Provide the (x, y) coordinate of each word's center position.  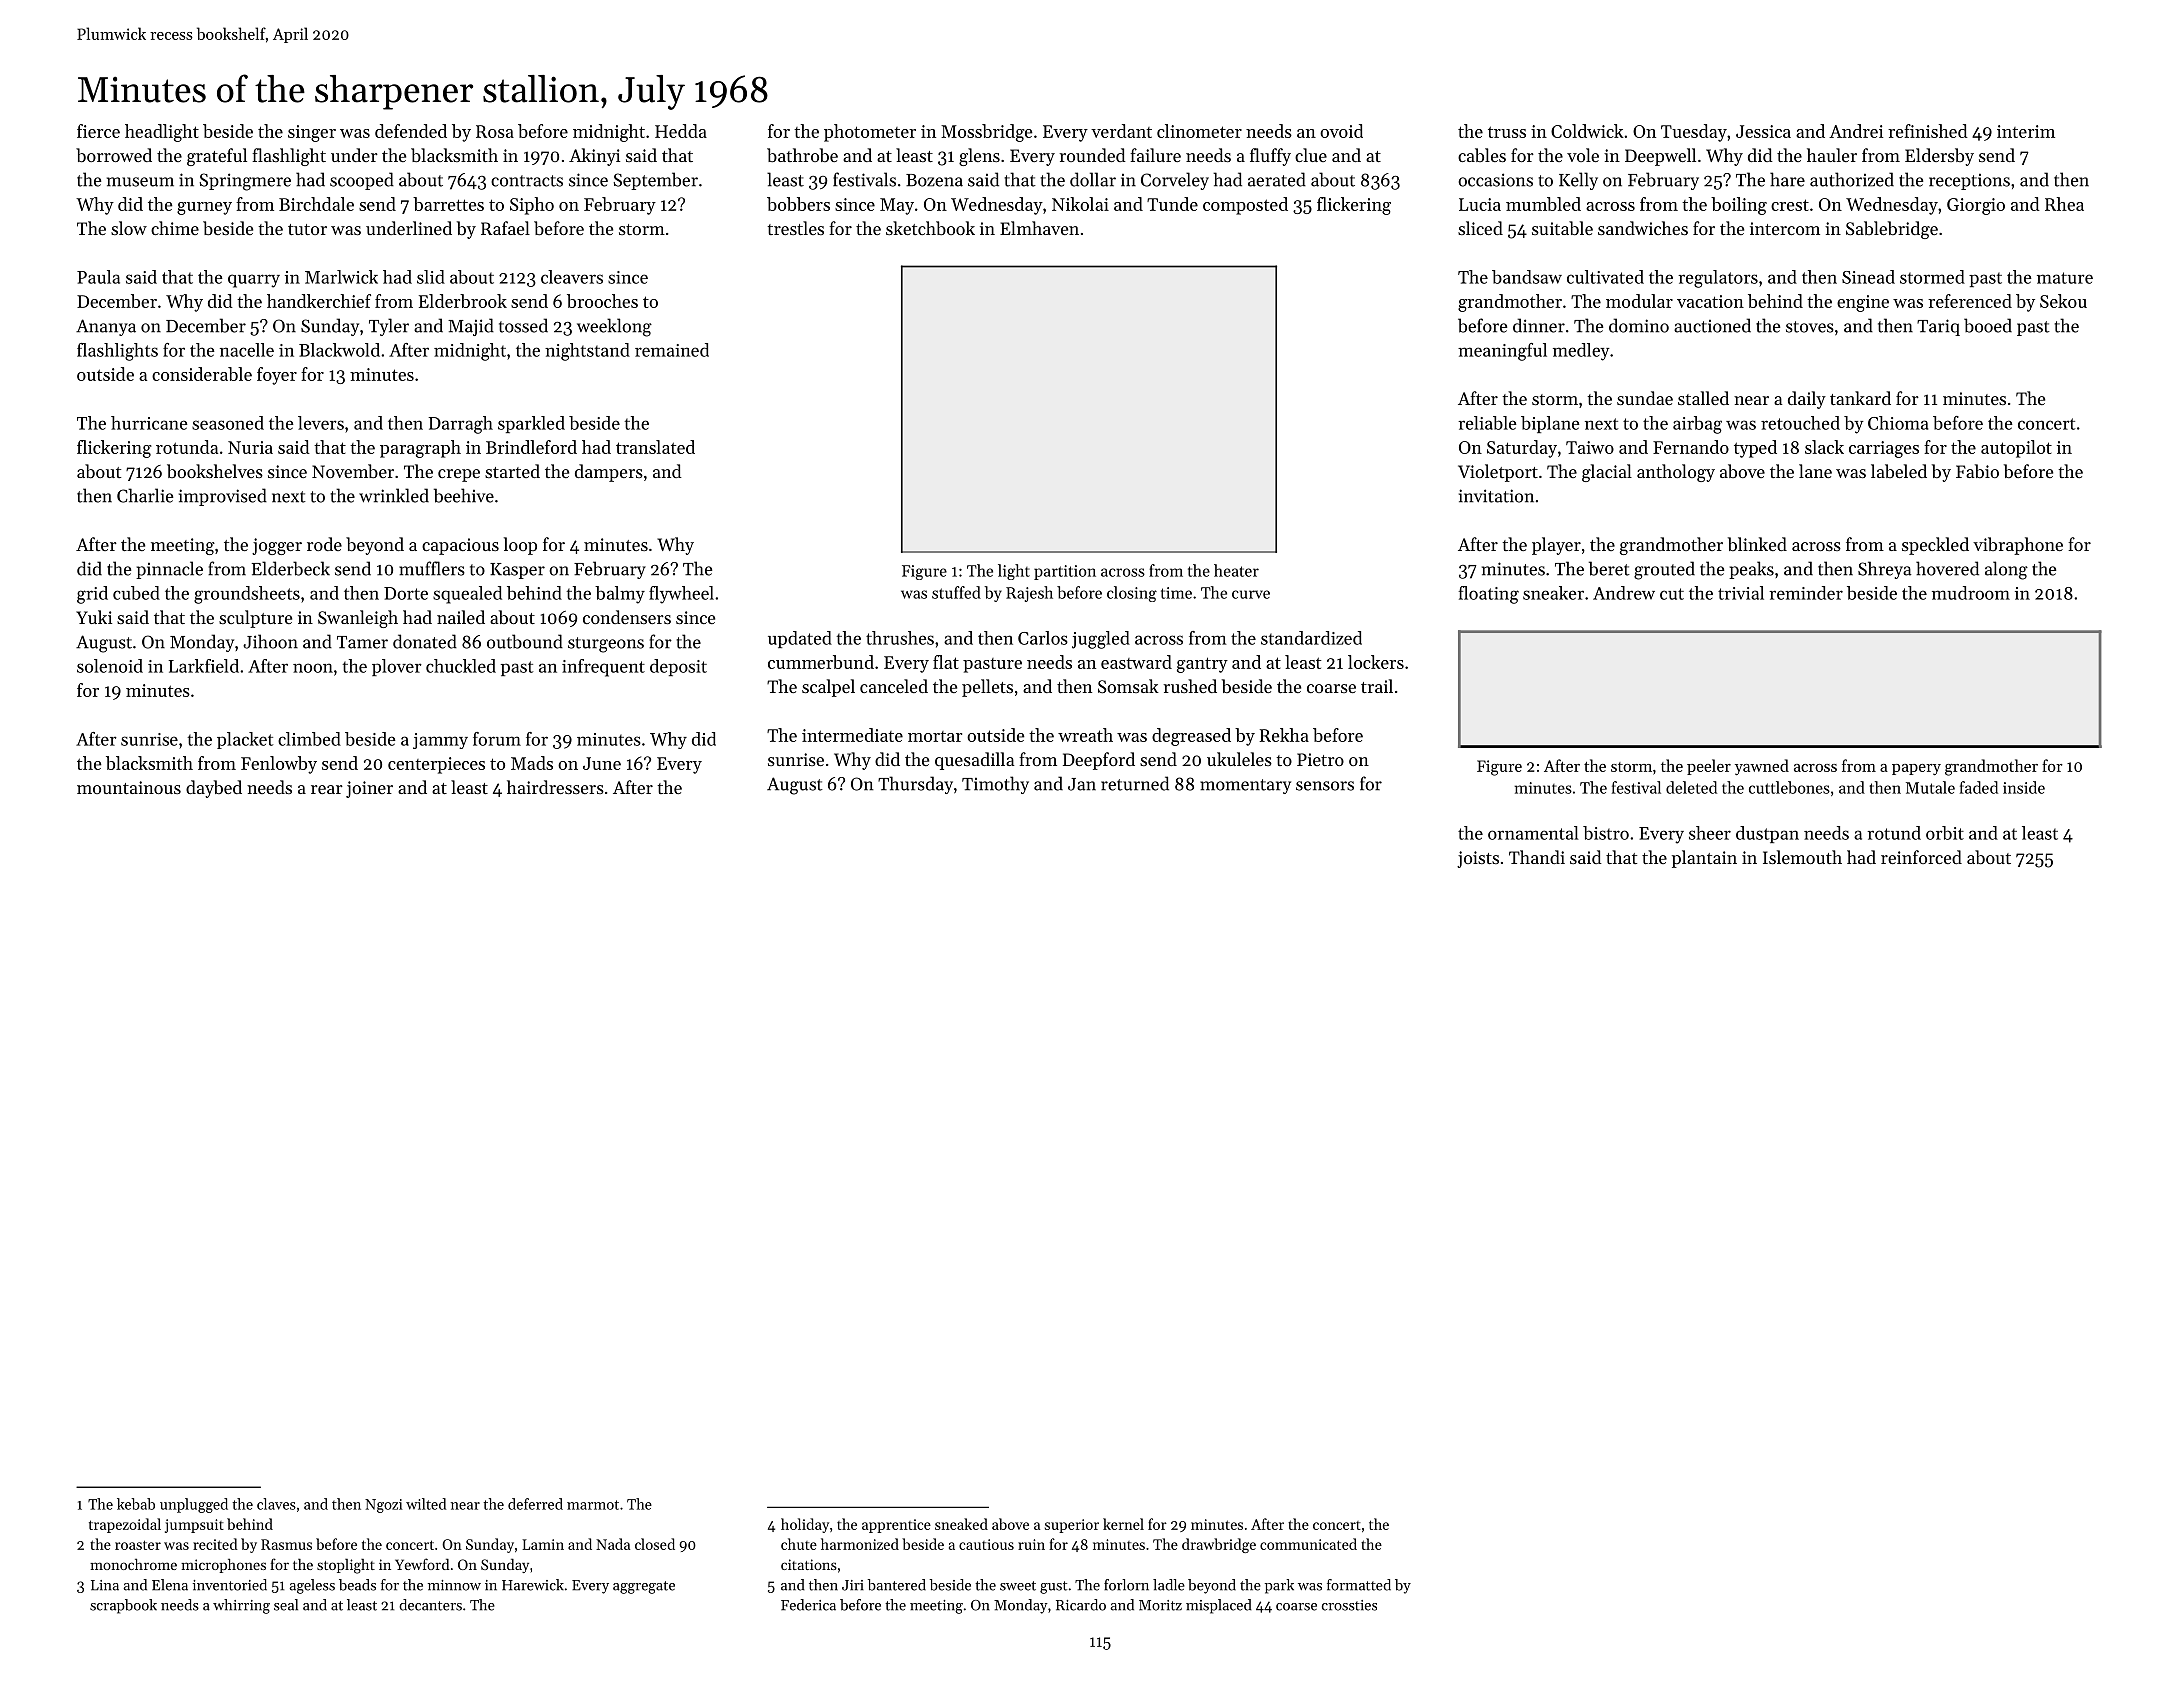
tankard (1860, 398)
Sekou (2063, 301)
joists (1478, 859)
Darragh (460, 425)
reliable (1487, 423)
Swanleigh (358, 619)
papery (1916, 769)
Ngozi (384, 1506)
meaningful (1502, 352)
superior (1072, 1526)
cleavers (572, 277)
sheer (1710, 833)
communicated (1308, 1544)
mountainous (129, 787)
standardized (1311, 638)
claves (276, 1504)
